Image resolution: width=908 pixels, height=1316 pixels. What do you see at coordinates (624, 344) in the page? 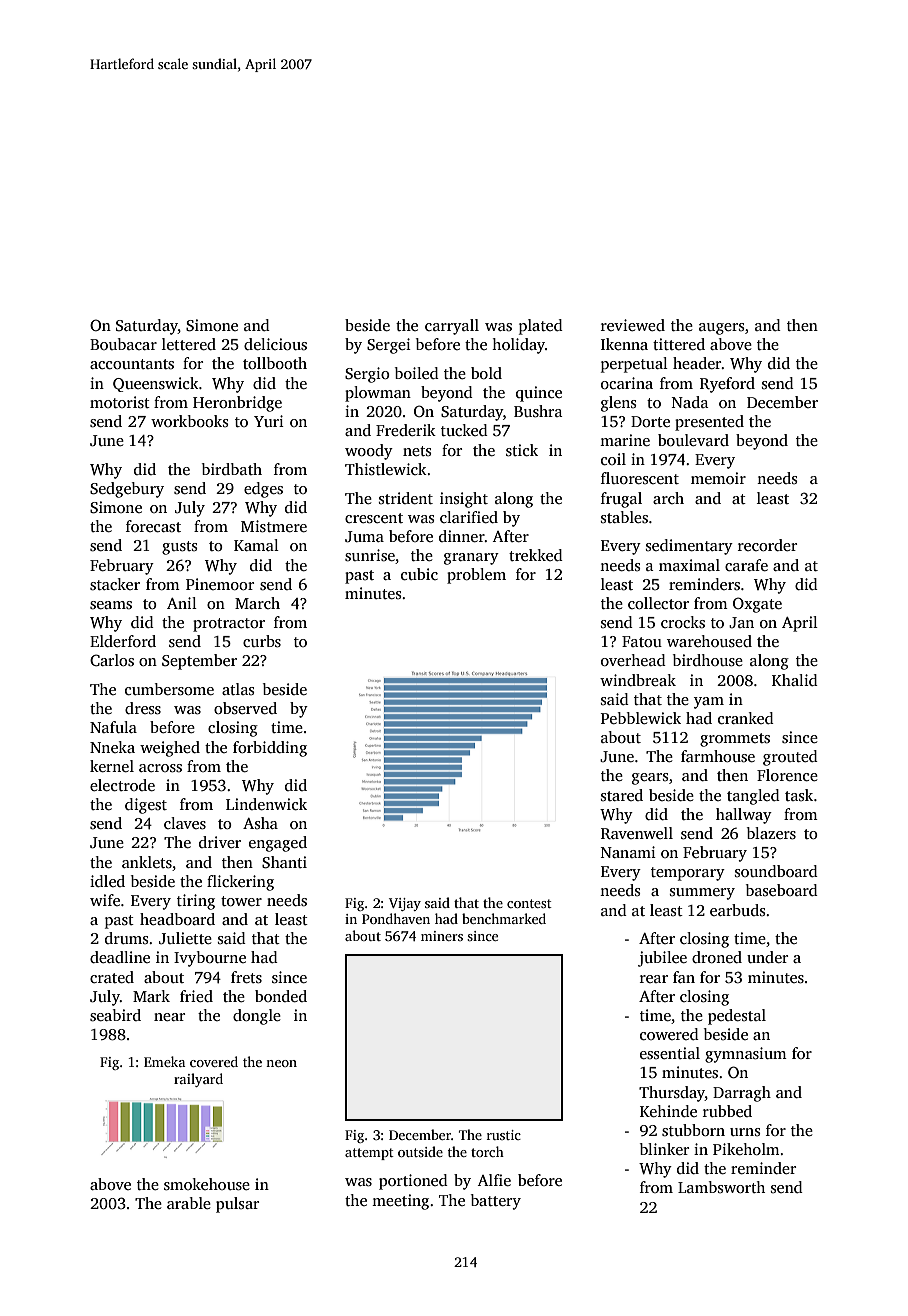
I see `Ikenna` at bounding box center [624, 344].
